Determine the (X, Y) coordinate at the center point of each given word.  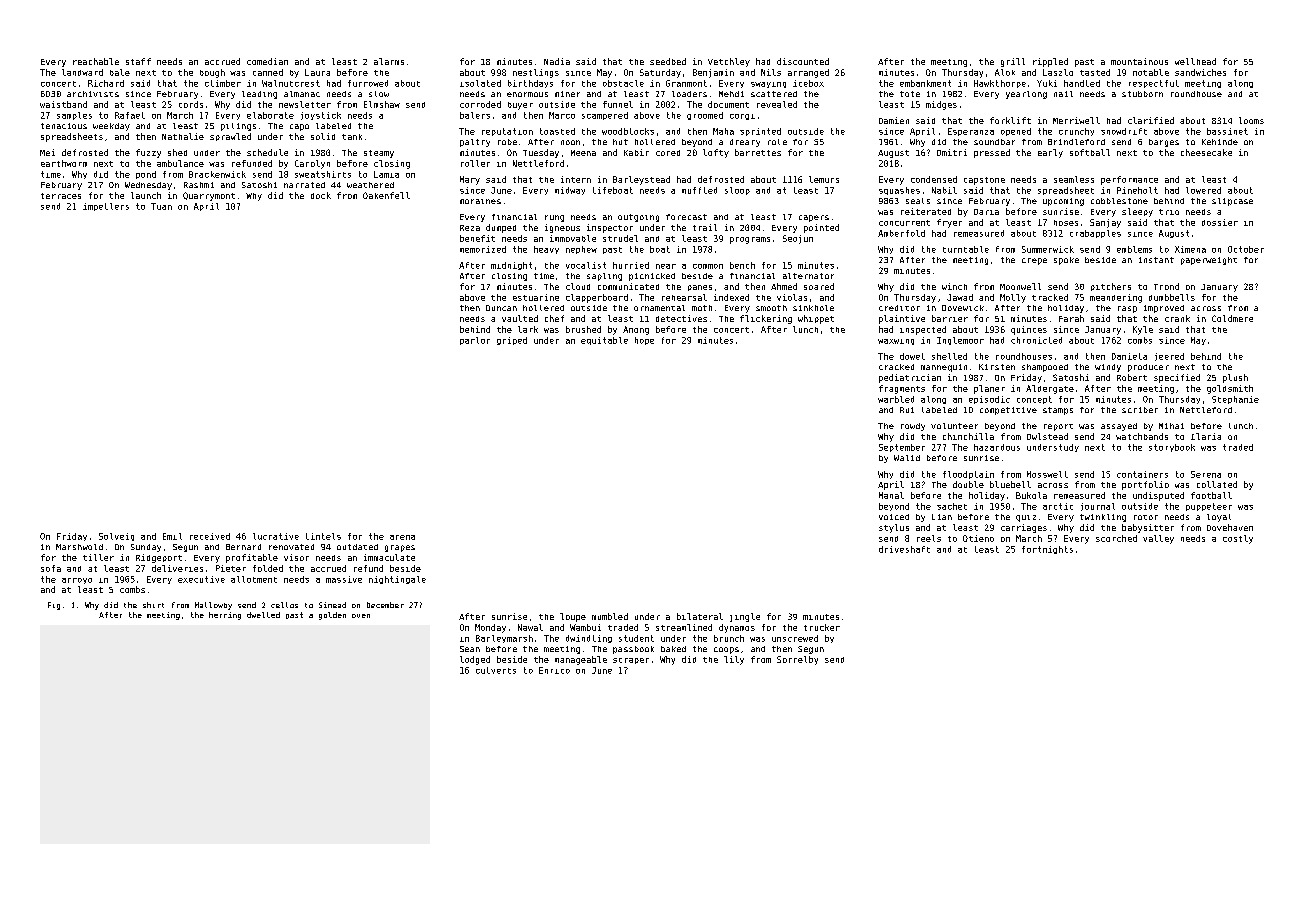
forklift (1010, 120)
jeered (1169, 357)
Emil (172, 536)
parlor (475, 341)
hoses (1066, 223)
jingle (745, 617)
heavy (546, 250)
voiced (894, 517)
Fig (54, 606)
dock (321, 195)
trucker (822, 627)
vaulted (520, 318)
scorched (1116, 538)
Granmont (686, 83)
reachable (96, 61)
